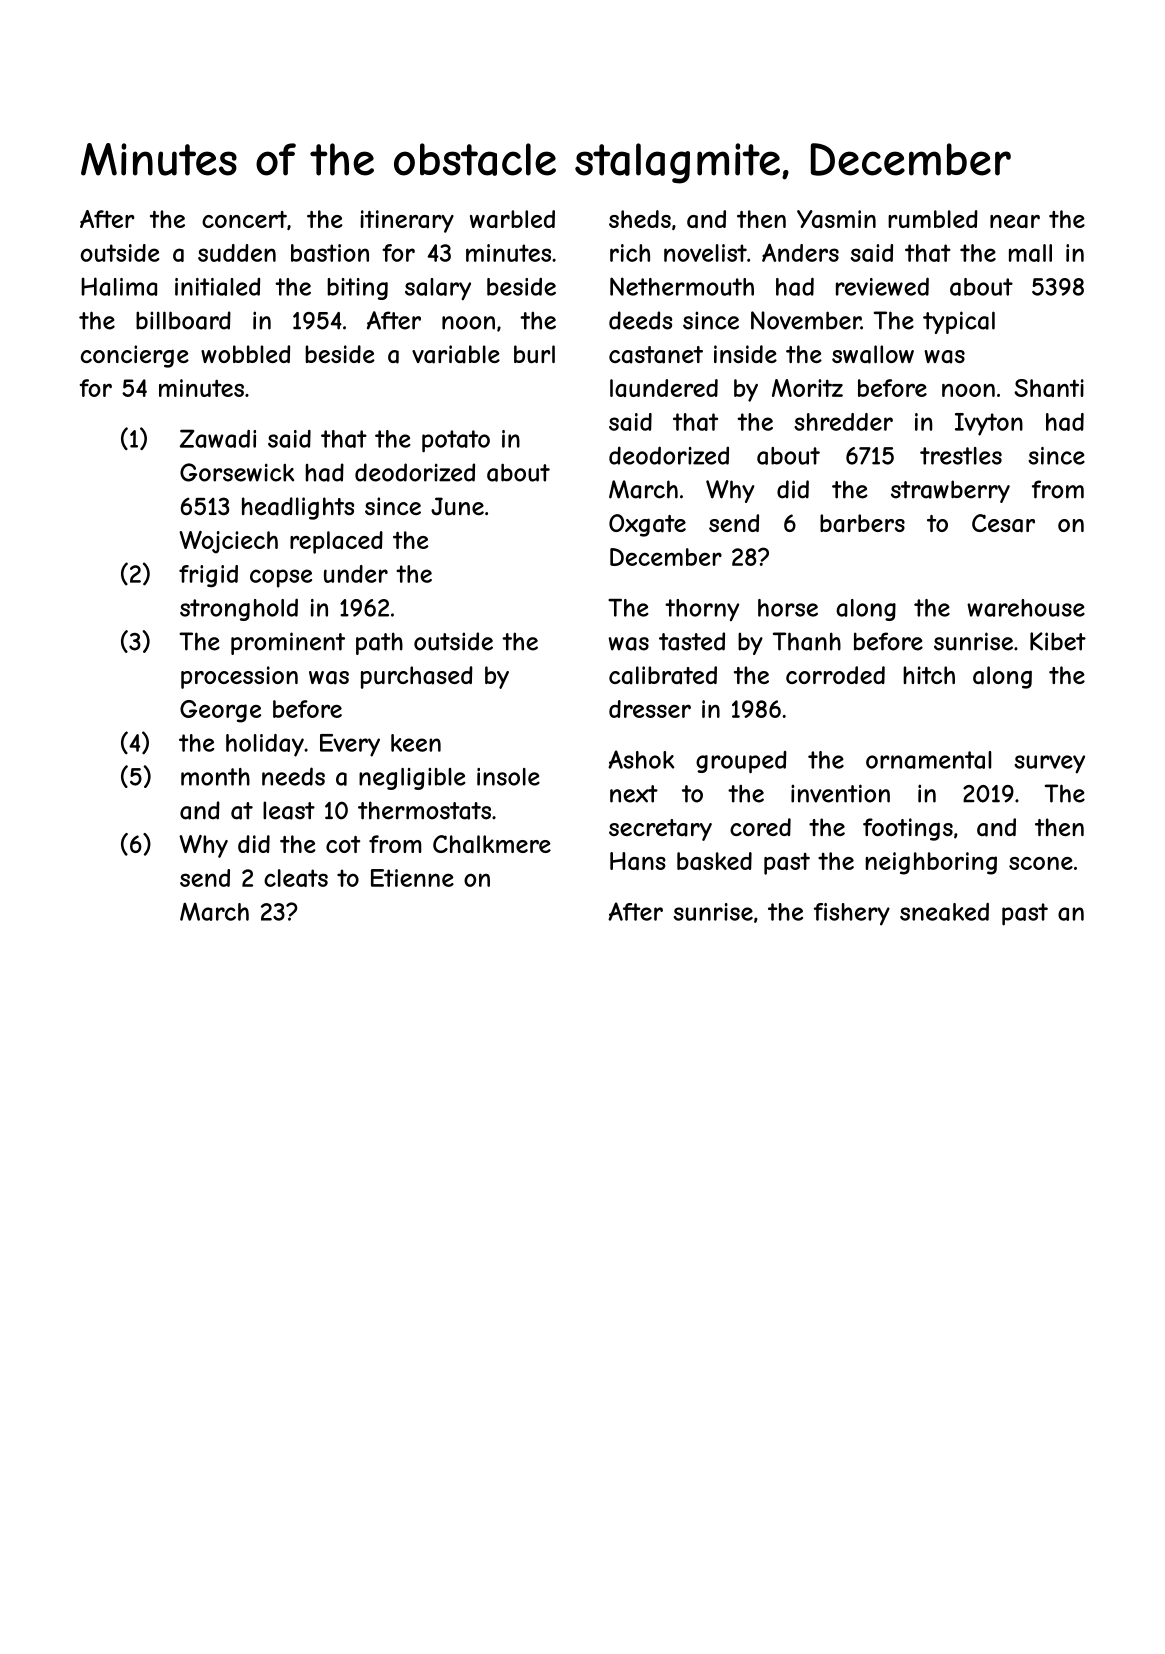 The height and width of the screenshot is (1654, 1165). I want to click on insole, so click(508, 777).
